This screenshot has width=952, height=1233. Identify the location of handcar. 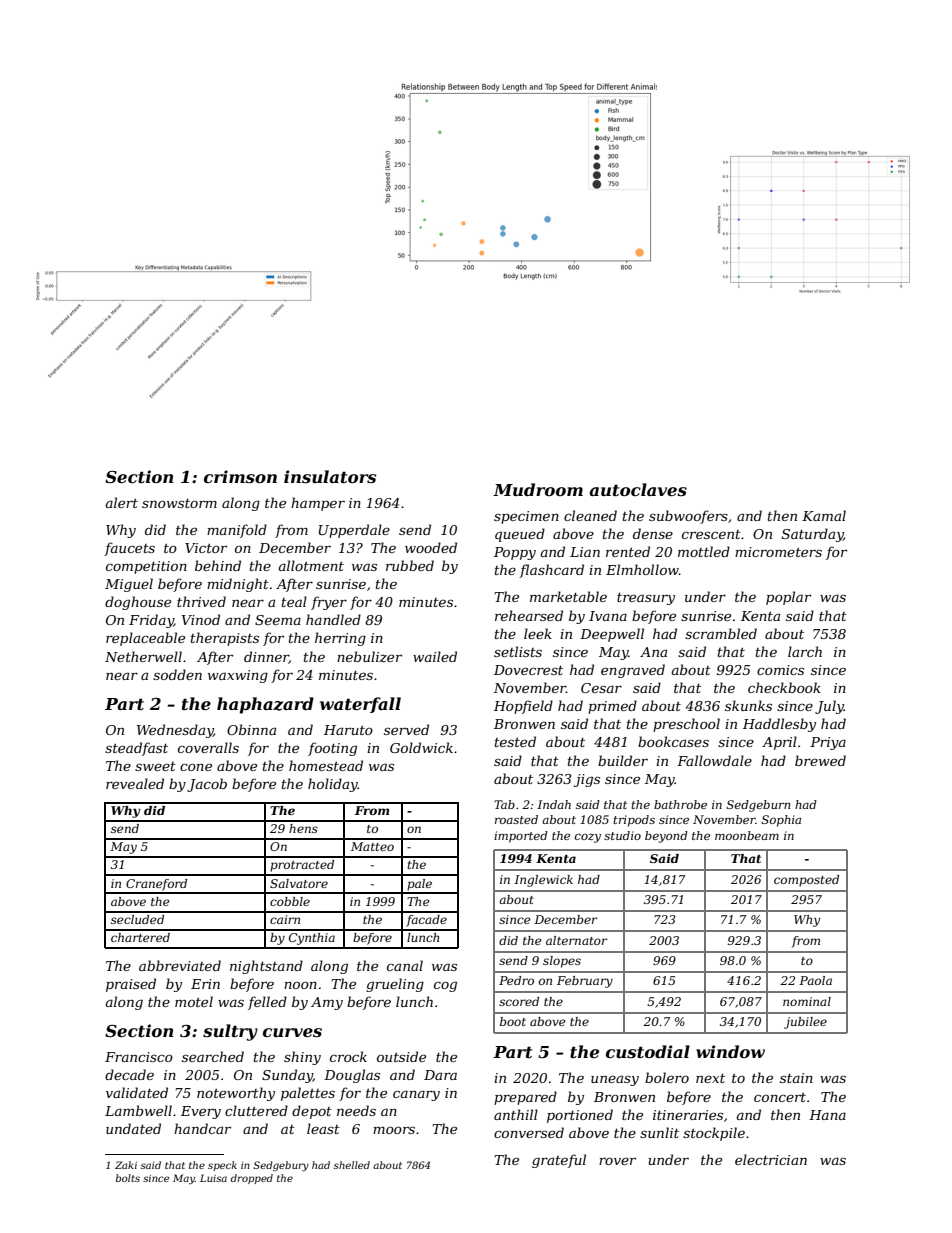
(202, 1128).
